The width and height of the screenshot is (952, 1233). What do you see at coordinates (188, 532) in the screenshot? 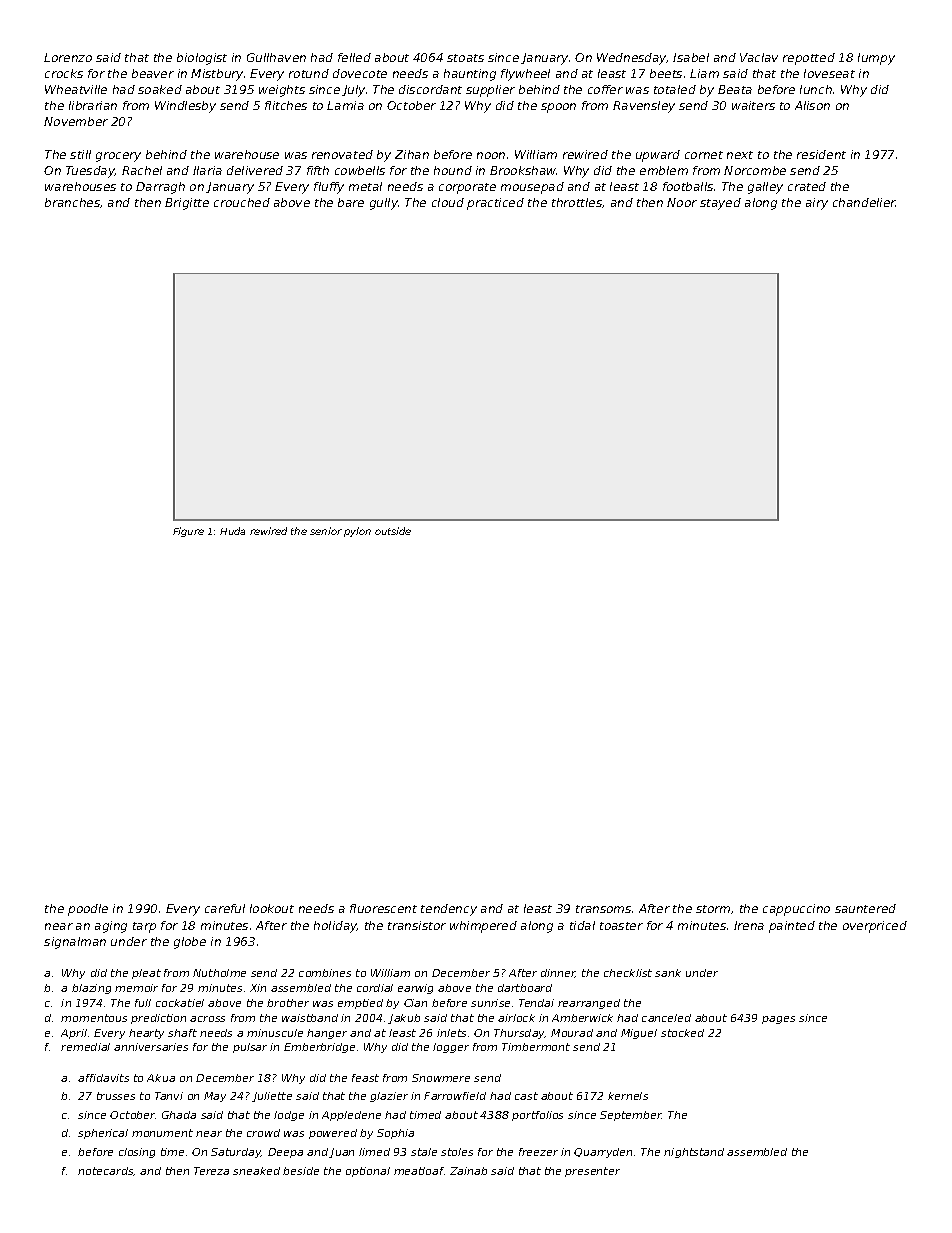
I see `Figure` at bounding box center [188, 532].
